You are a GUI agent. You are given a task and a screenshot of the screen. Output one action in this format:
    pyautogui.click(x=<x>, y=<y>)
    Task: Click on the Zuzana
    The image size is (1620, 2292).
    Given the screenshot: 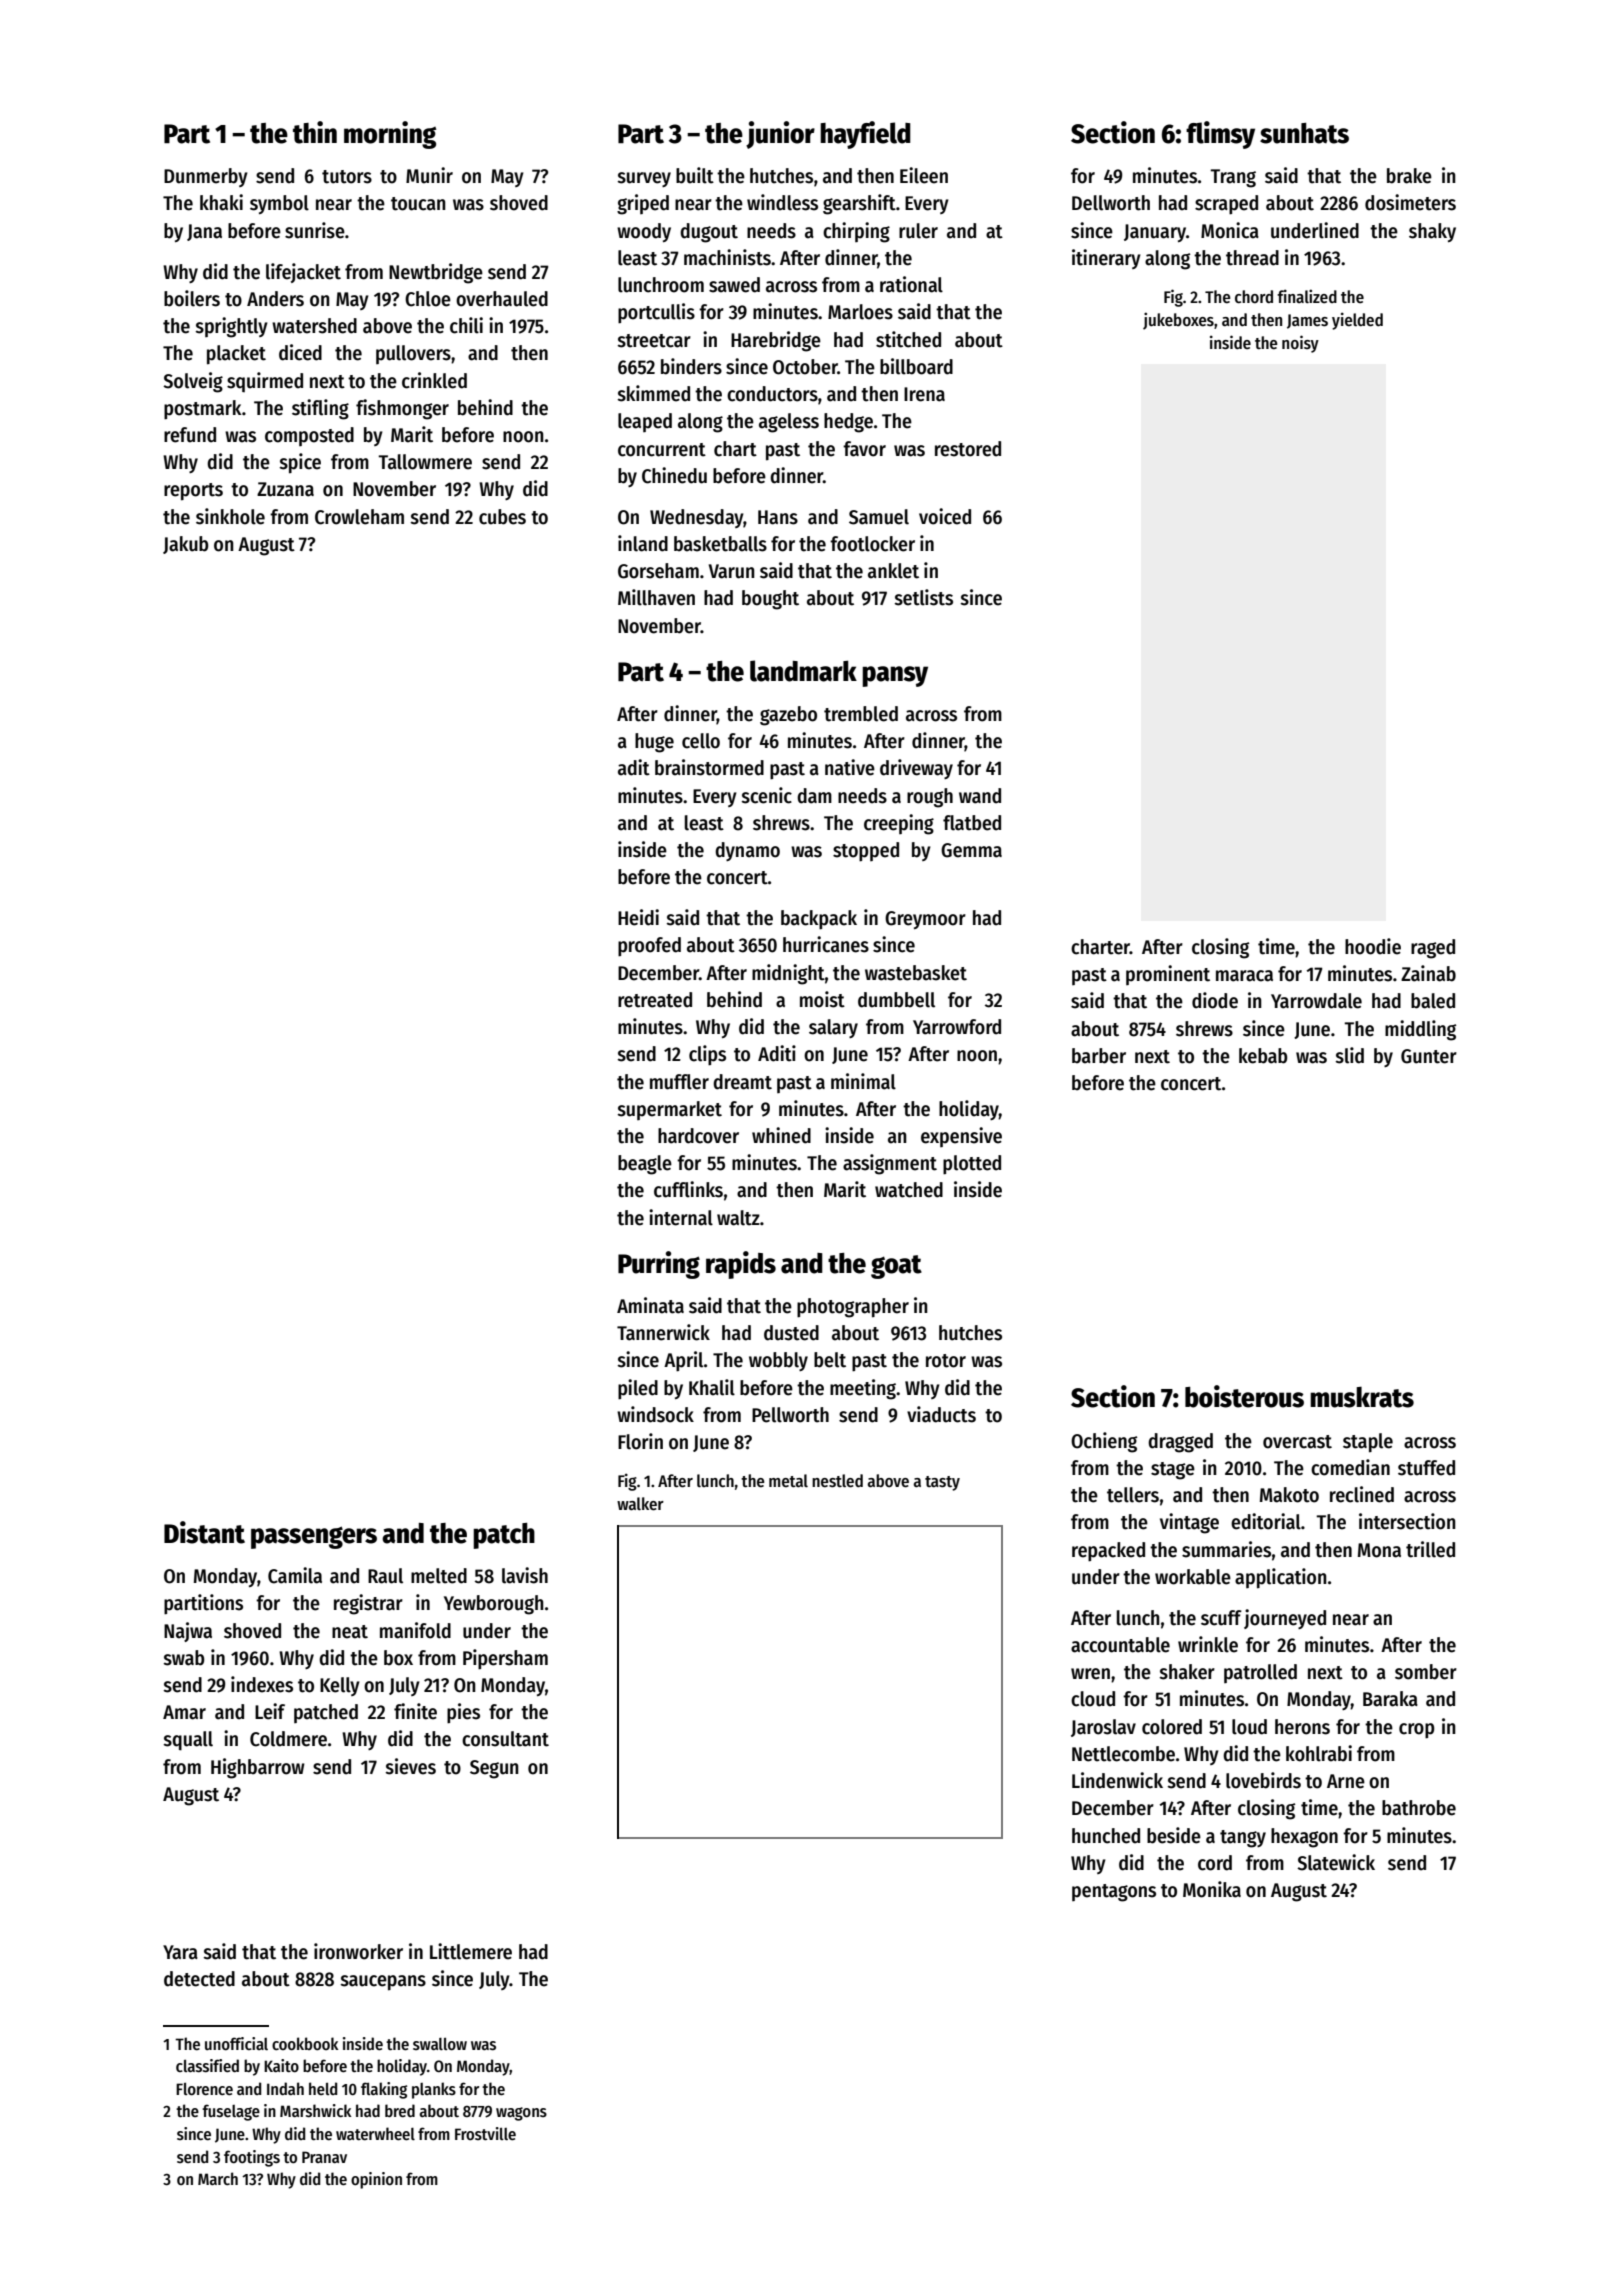 What is the action you would take?
    pyautogui.click(x=285, y=489)
